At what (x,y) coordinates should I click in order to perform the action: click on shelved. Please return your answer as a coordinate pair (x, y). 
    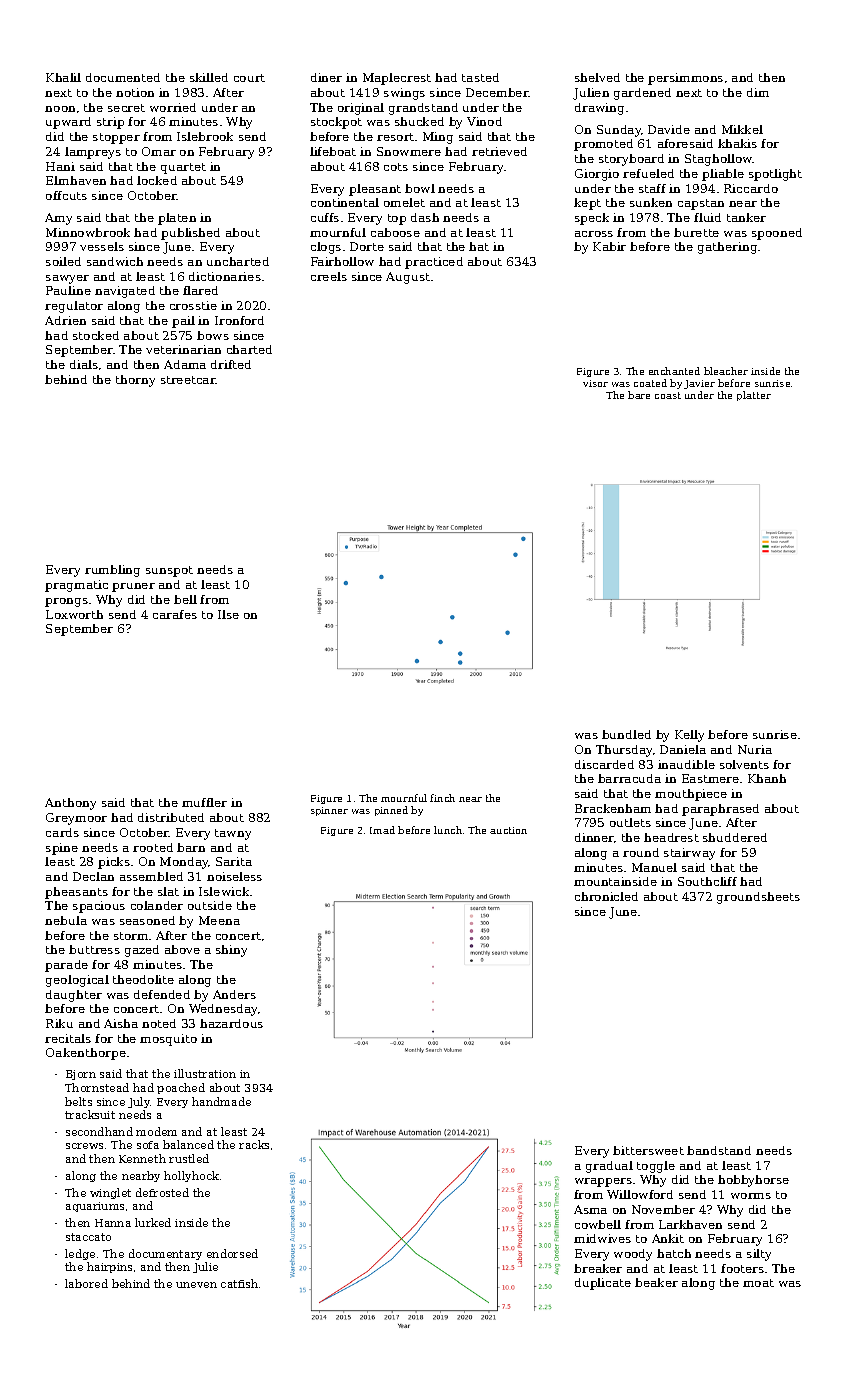
    Looking at the image, I should click on (597, 77).
